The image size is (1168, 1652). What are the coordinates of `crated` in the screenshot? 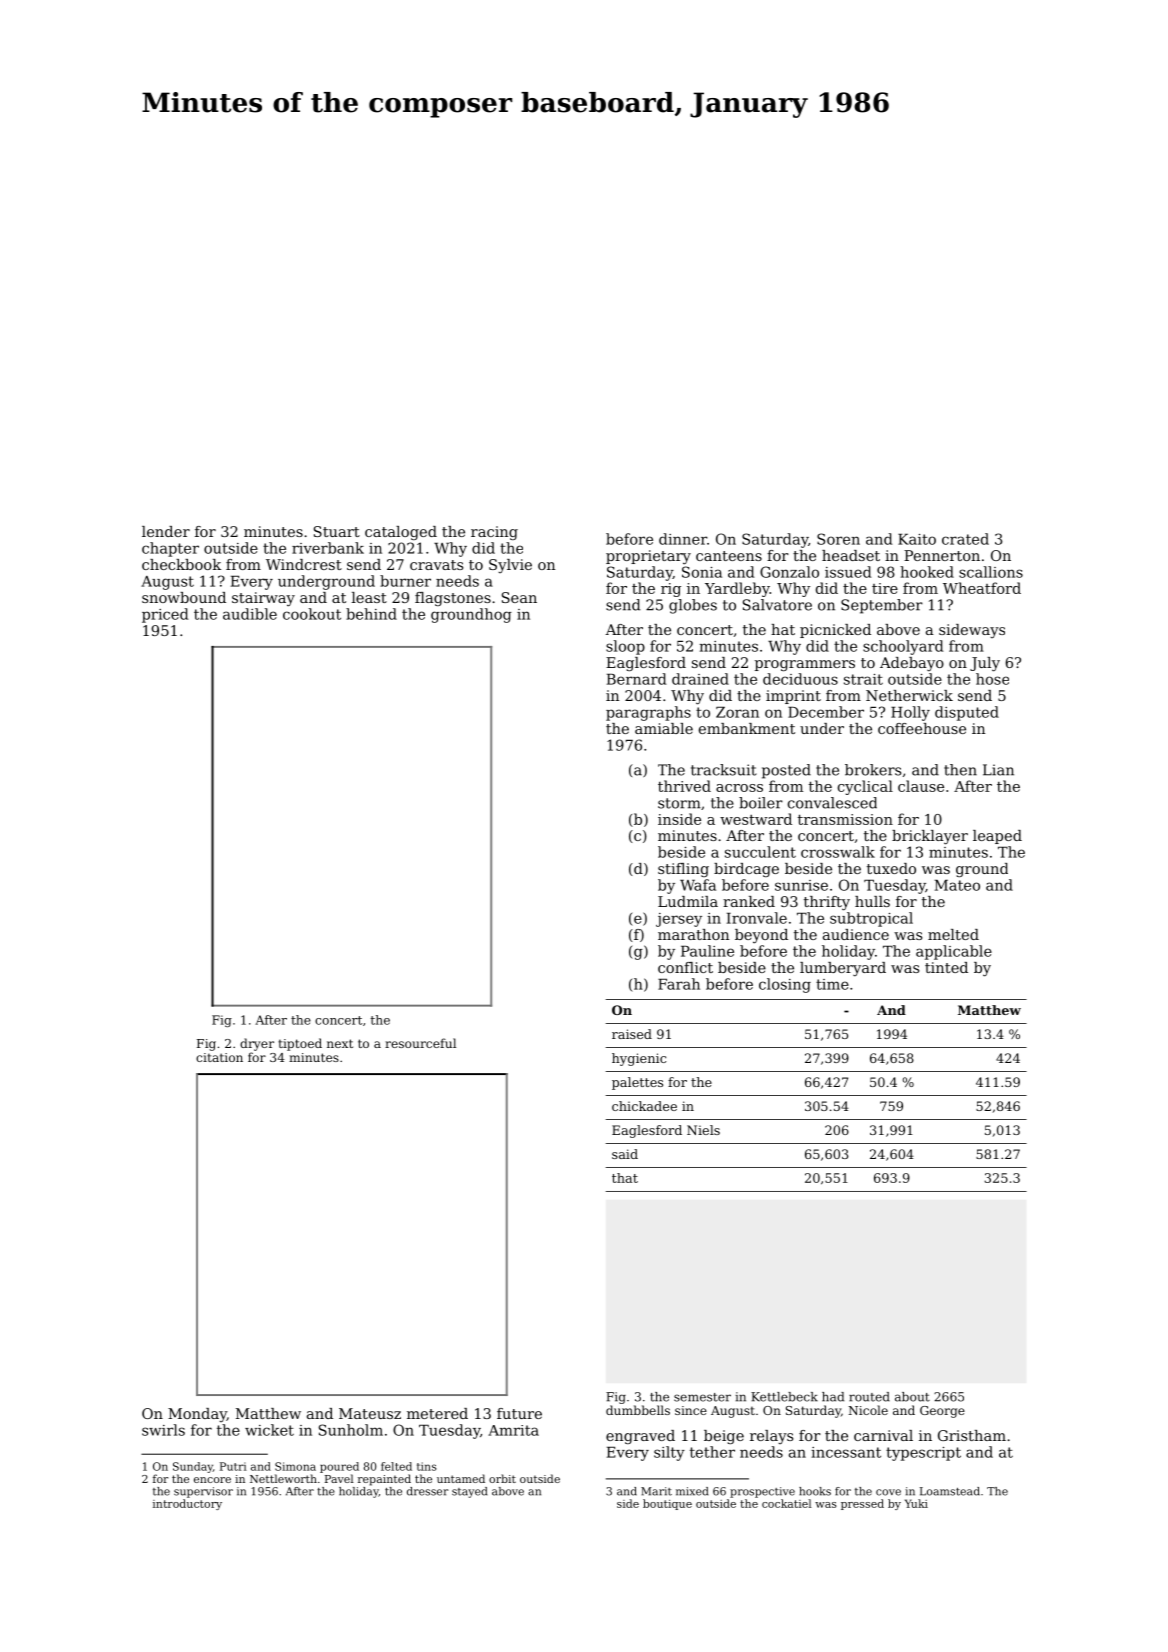 It's located at (965, 539).
